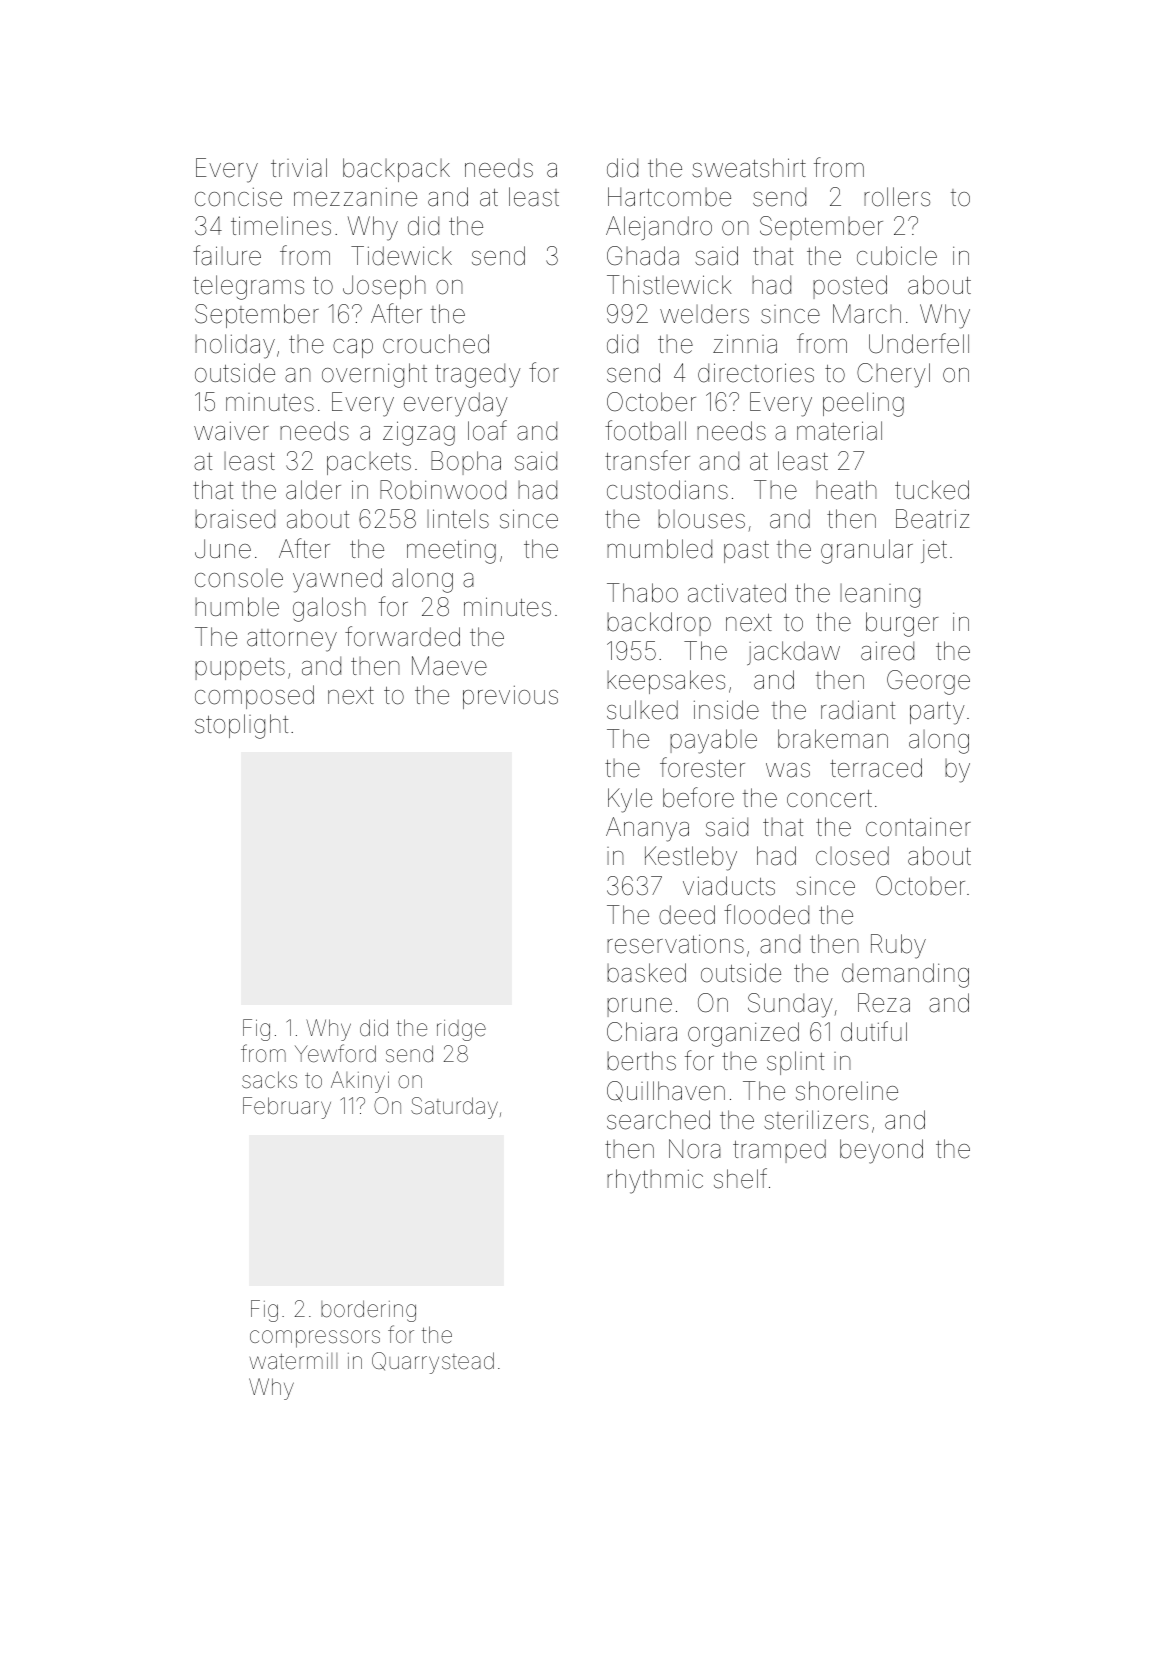 The image size is (1165, 1654). What do you see at coordinates (829, 799) in the document?
I see `concert` at bounding box center [829, 799].
